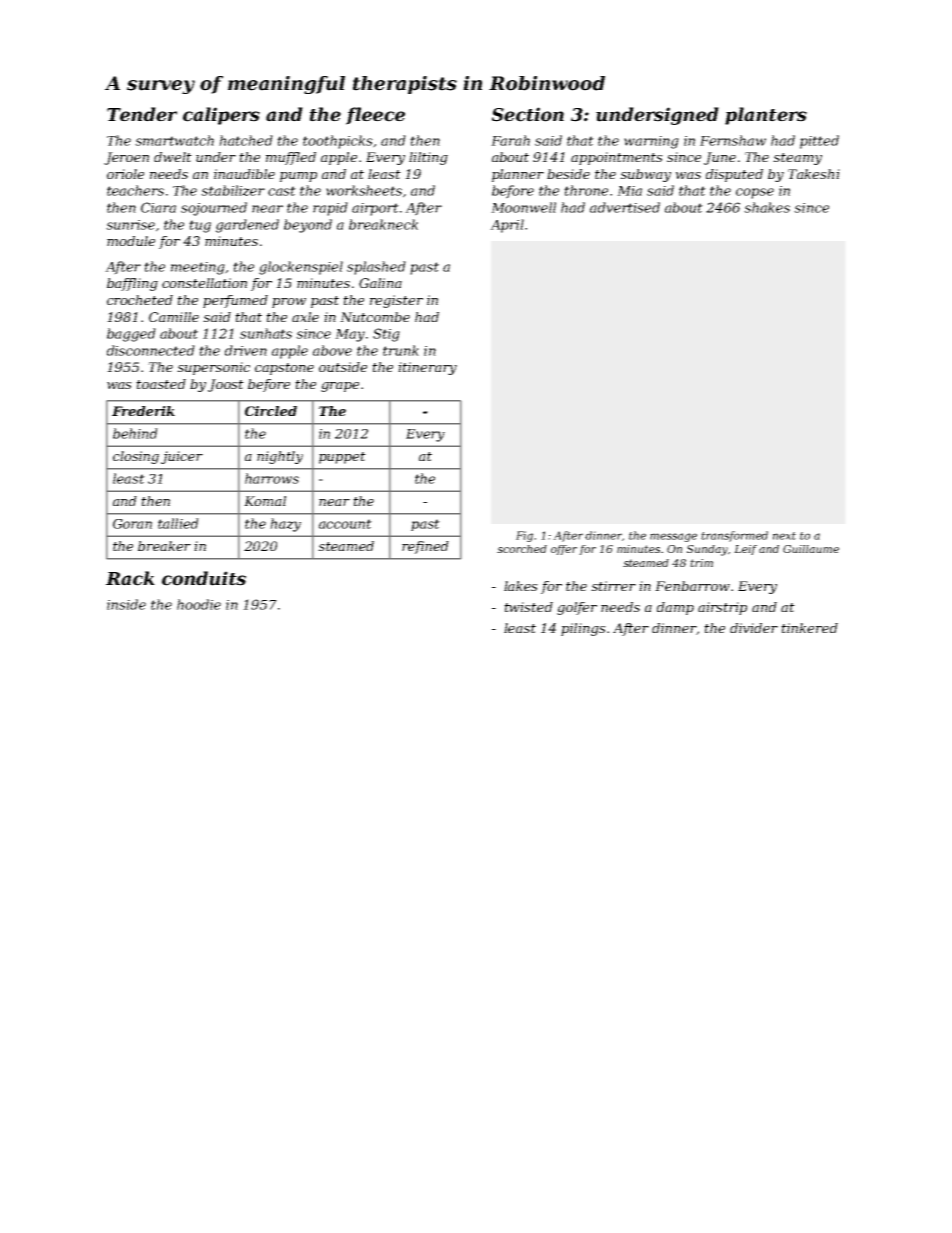 The width and height of the screenshot is (952, 1233). Describe the element at coordinates (523, 207) in the screenshot. I see `Moonwell` at that location.
